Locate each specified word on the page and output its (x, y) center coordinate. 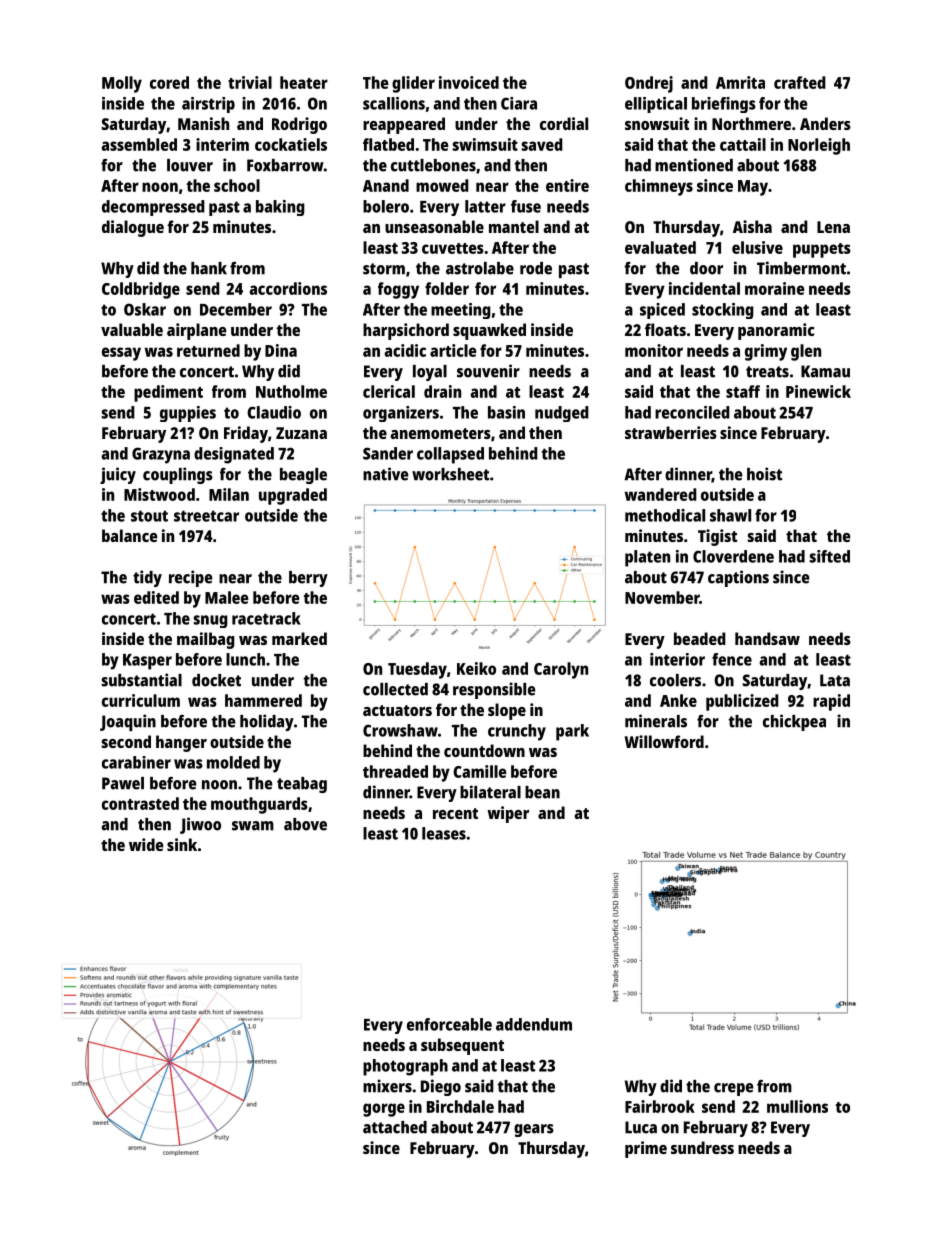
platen (647, 558)
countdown (484, 750)
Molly (122, 84)
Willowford (664, 741)
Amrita (740, 82)
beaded (700, 638)
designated (234, 455)
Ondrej (649, 84)
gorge (384, 1110)
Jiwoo (200, 825)
